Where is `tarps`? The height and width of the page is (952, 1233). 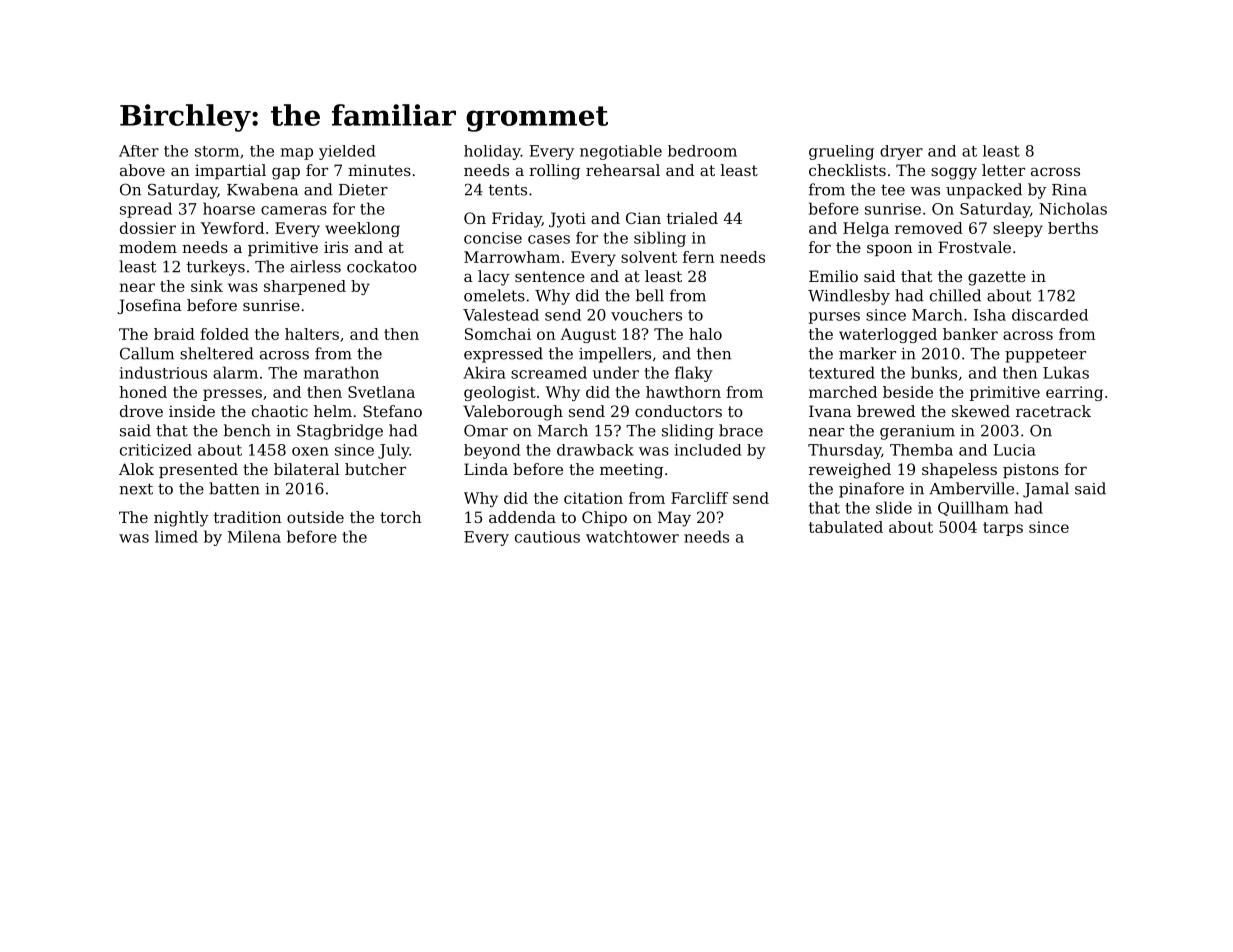 tarps is located at coordinates (1003, 529).
